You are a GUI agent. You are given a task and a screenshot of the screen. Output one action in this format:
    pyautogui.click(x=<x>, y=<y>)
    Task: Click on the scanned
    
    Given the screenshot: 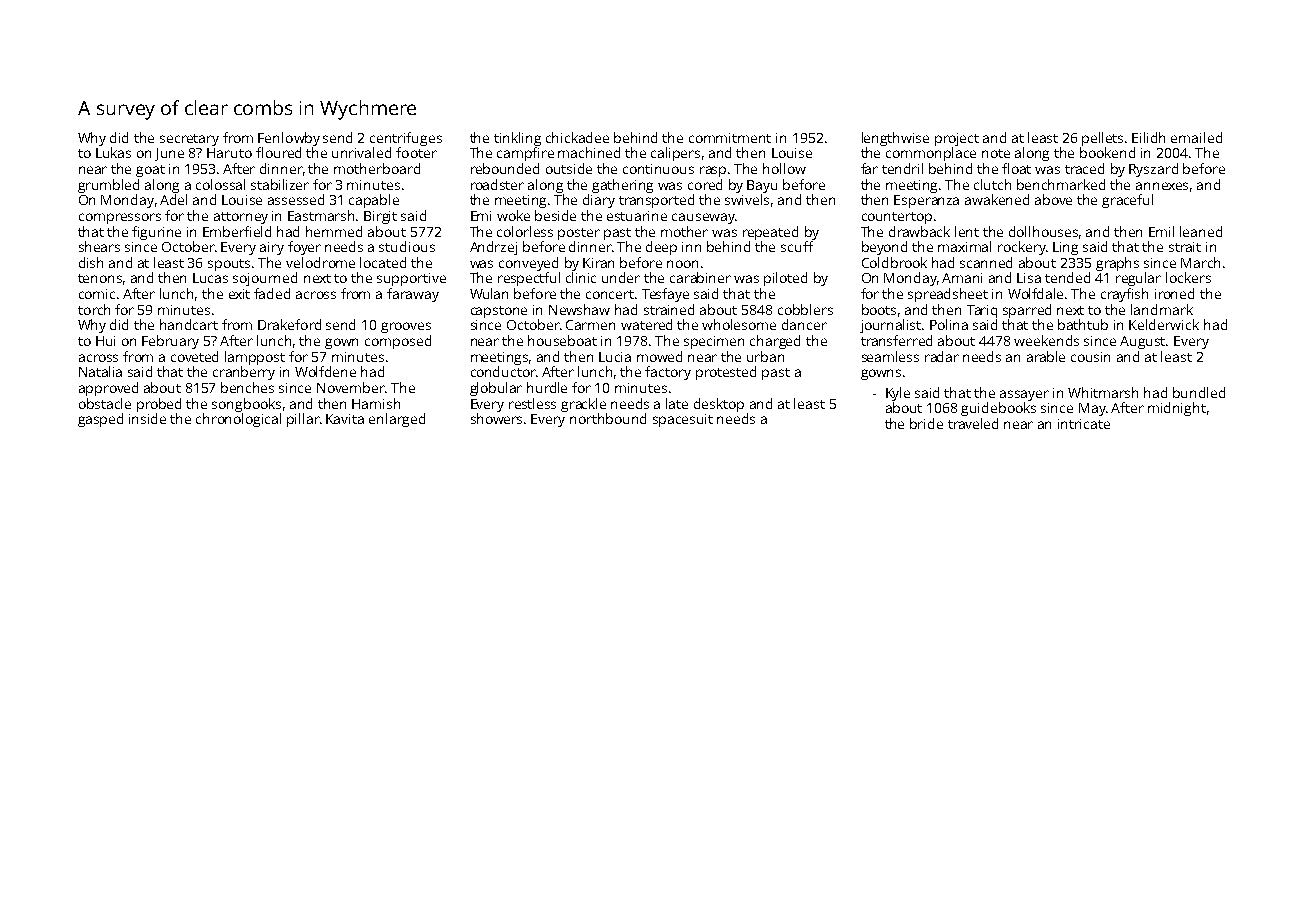 What is the action you would take?
    pyautogui.click(x=986, y=262)
